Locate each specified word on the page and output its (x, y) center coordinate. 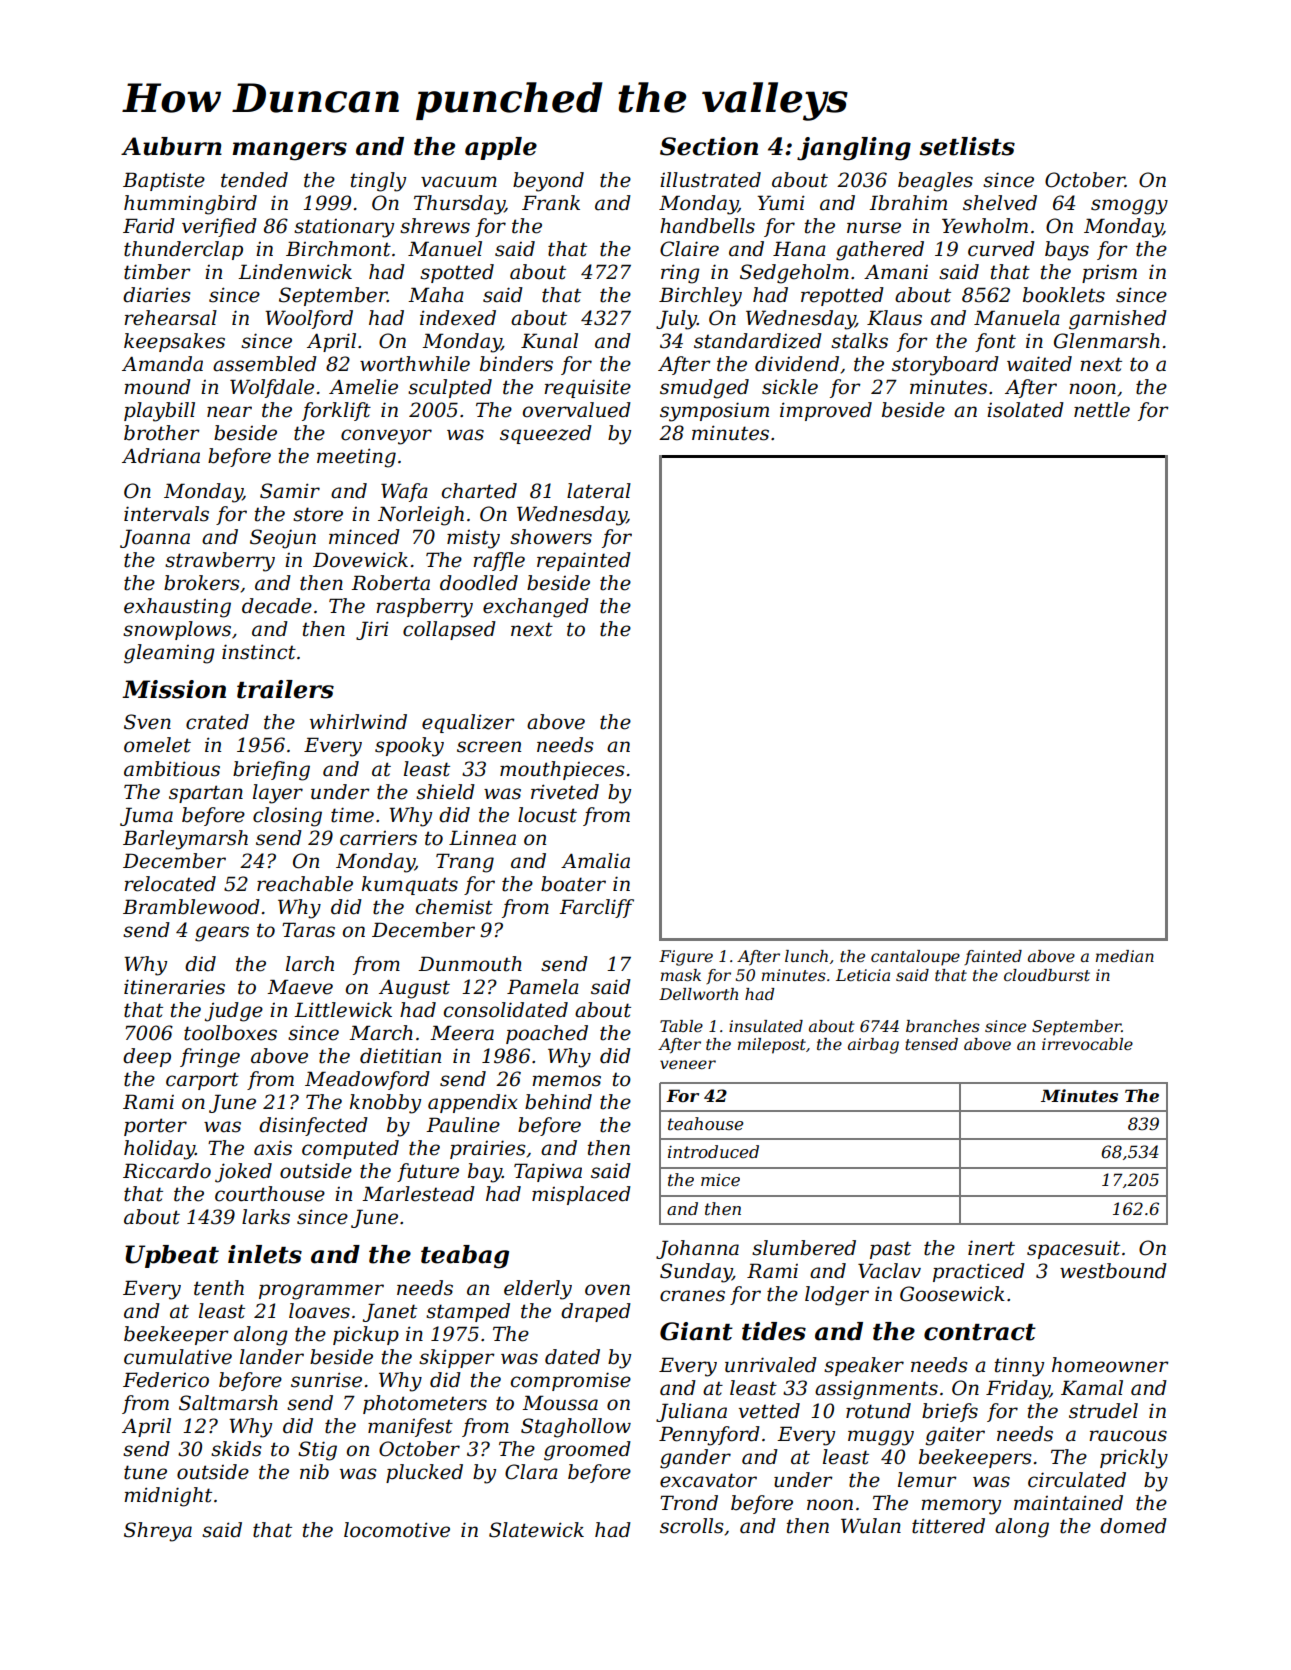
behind (558, 1102)
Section (709, 146)
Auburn (171, 146)
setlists (967, 146)
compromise (571, 1381)
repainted (584, 561)
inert (991, 1248)
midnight (168, 1497)
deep (147, 1057)
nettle (1102, 410)
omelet (157, 745)
